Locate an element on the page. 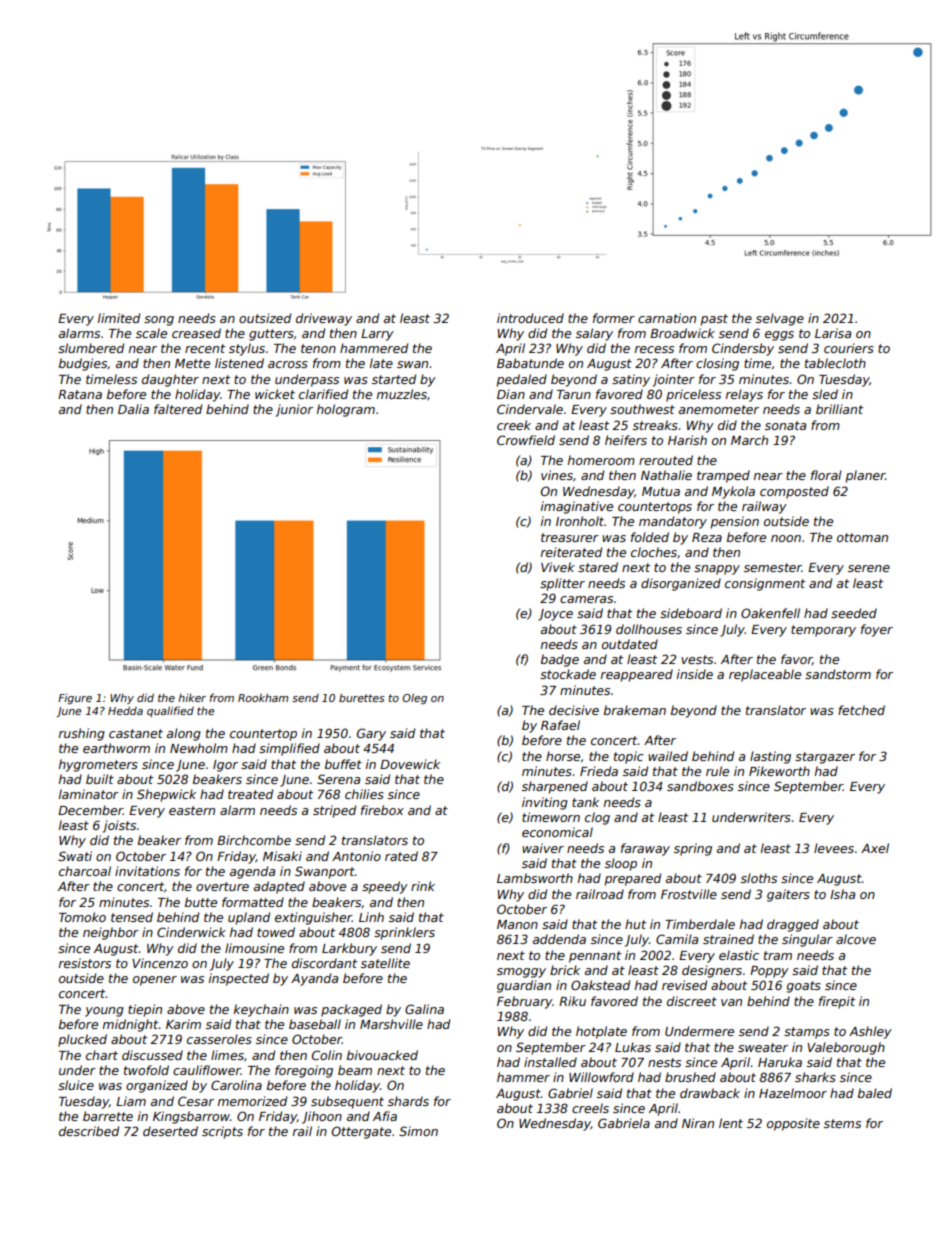 This image has height=1233, width=952. Rookham is located at coordinates (263, 698).
